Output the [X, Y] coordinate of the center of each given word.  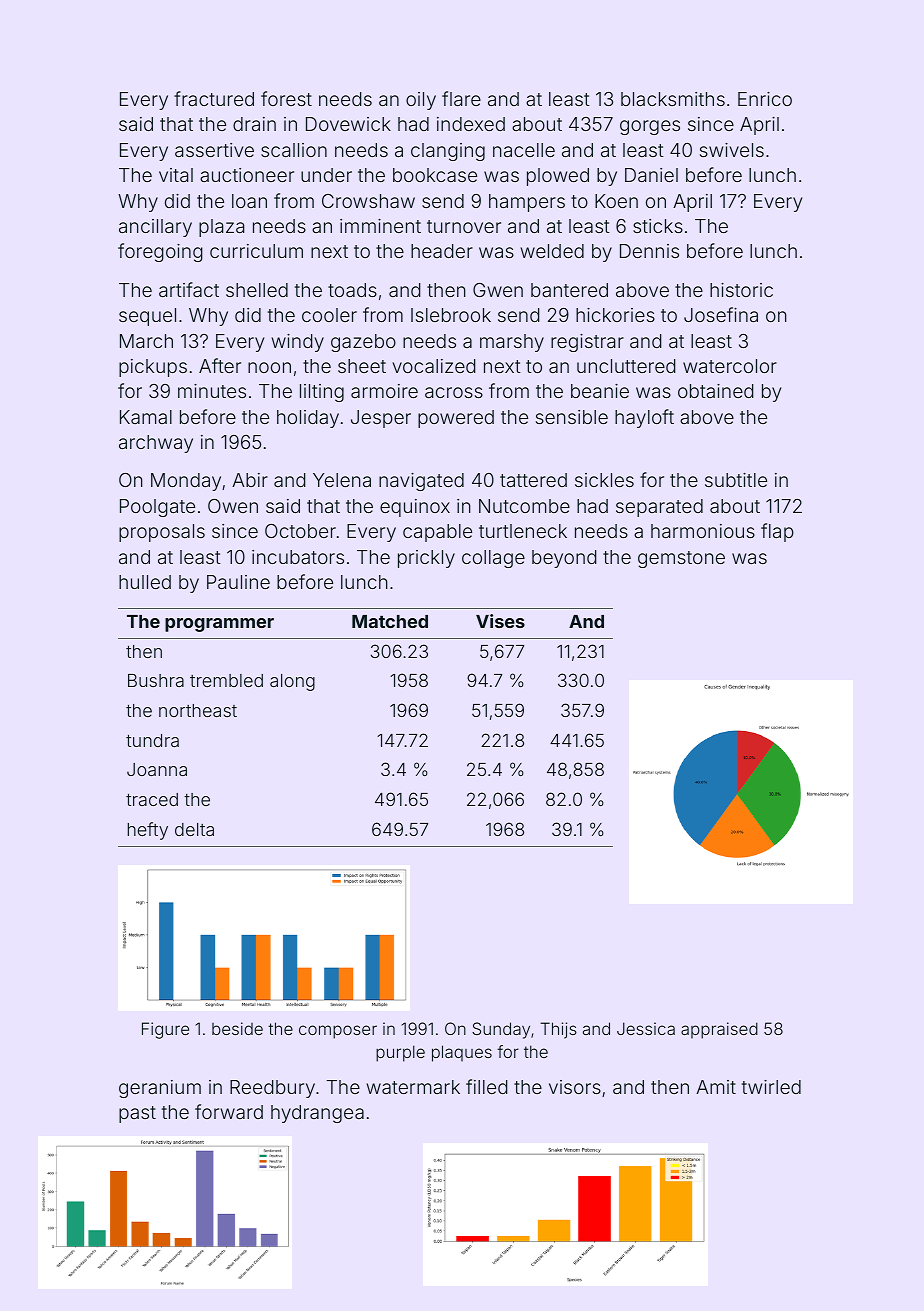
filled [486, 1086]
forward [229, 1111]
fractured [214, 98]
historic [741, 290]
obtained [715, 391]
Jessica [646, 1028]
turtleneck [523, 531]
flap [777, 532]
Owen [233, 506]
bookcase [435, 175]
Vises [500, 621]
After [220, 365]
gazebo [363, 343]
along [292, 682]
